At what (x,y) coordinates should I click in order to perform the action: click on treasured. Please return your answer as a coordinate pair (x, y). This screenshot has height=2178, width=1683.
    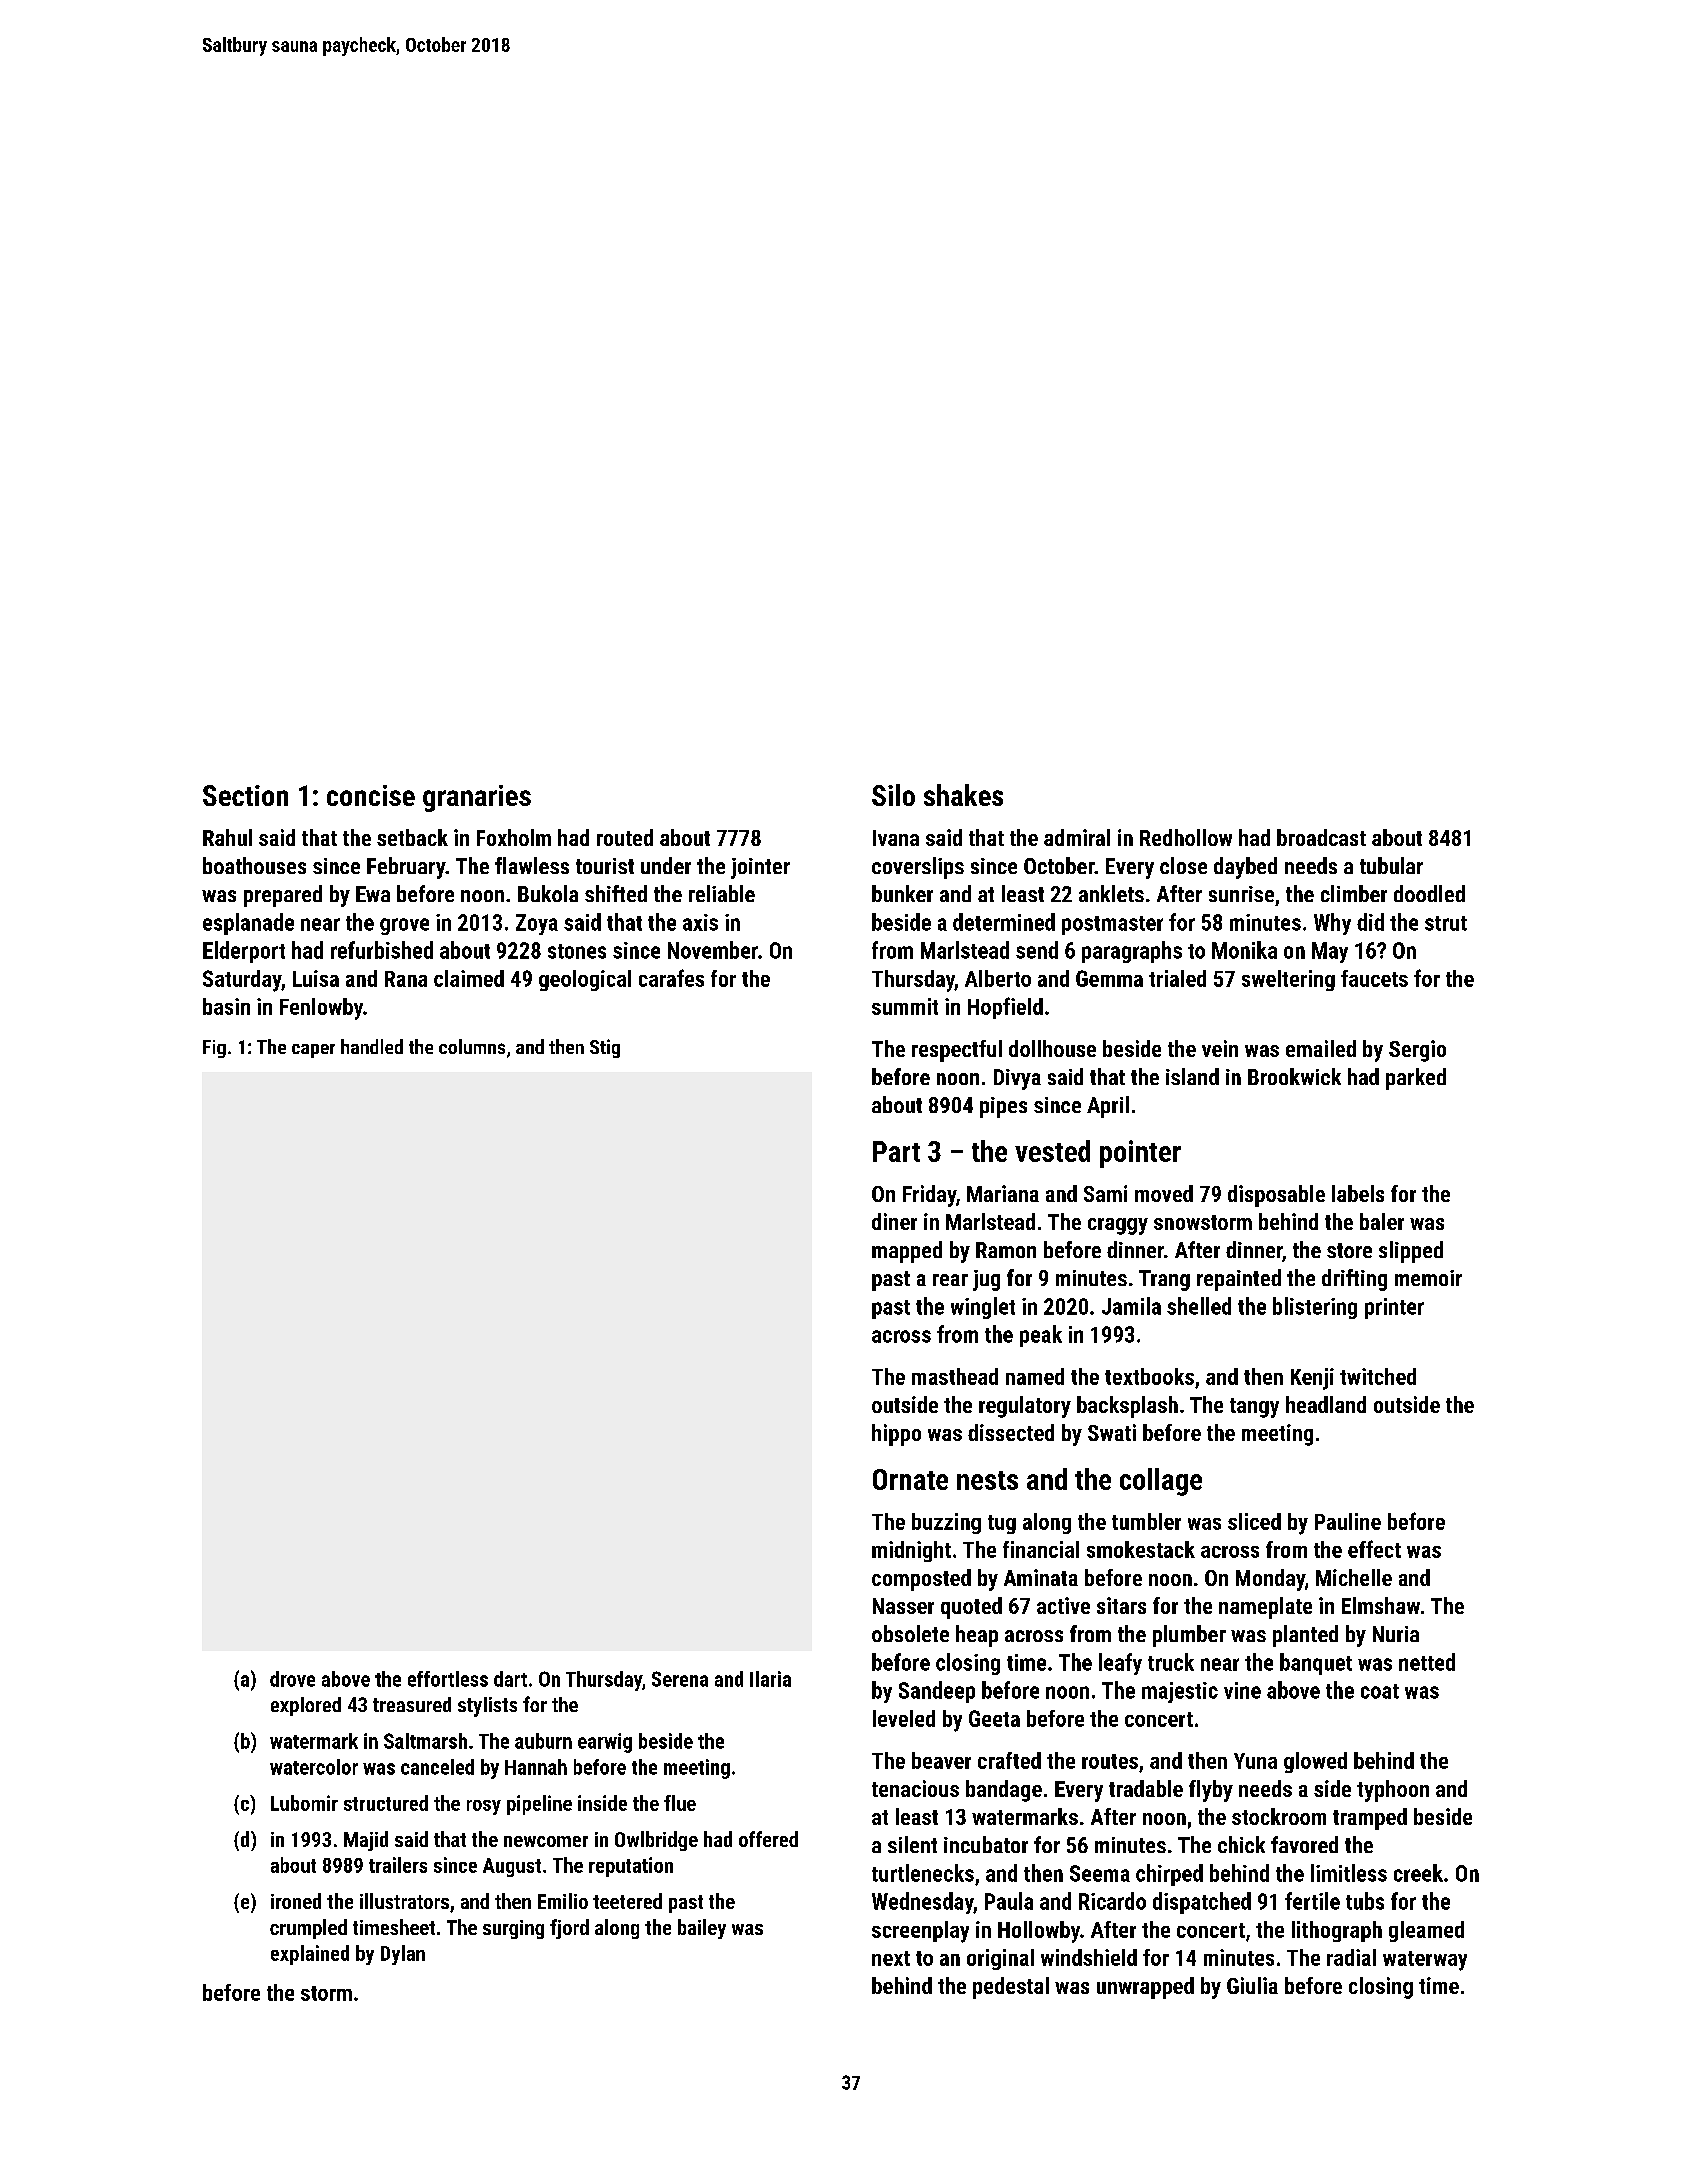
    Looking at the image, I should click on (412, 1704).
